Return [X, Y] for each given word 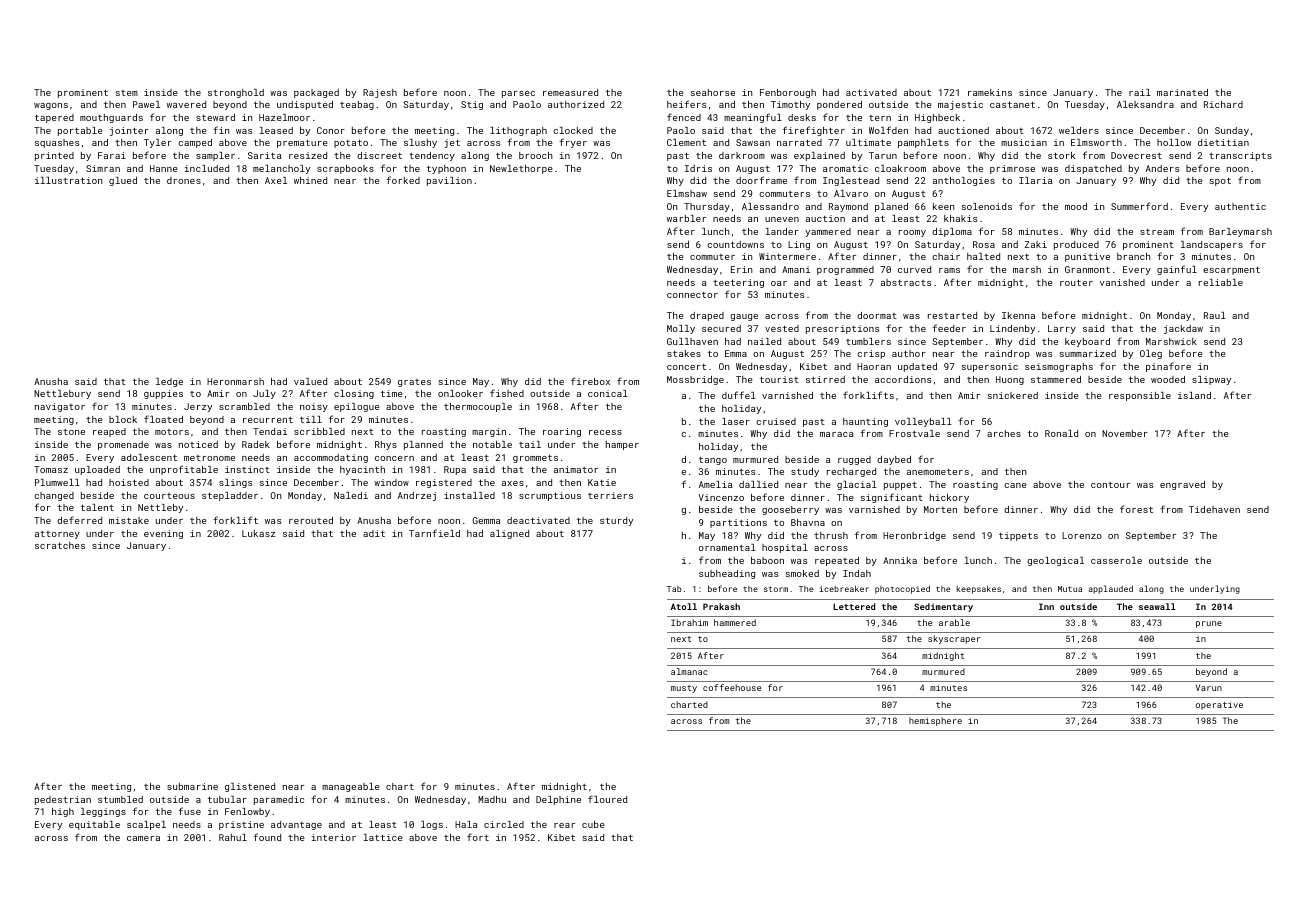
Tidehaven [1214, 509]
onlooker [460, 393]
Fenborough [788, 93]
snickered [1013, 395]
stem [127, 93]
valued [310, 381]
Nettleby [160, 508]
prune [1209, 624]
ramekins [990, 92]
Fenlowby [247, 812]
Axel [276, 180]
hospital [785, 548]
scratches [60, 545]
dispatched [1093, 169]
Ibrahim [689, 622]
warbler [686, 218]
